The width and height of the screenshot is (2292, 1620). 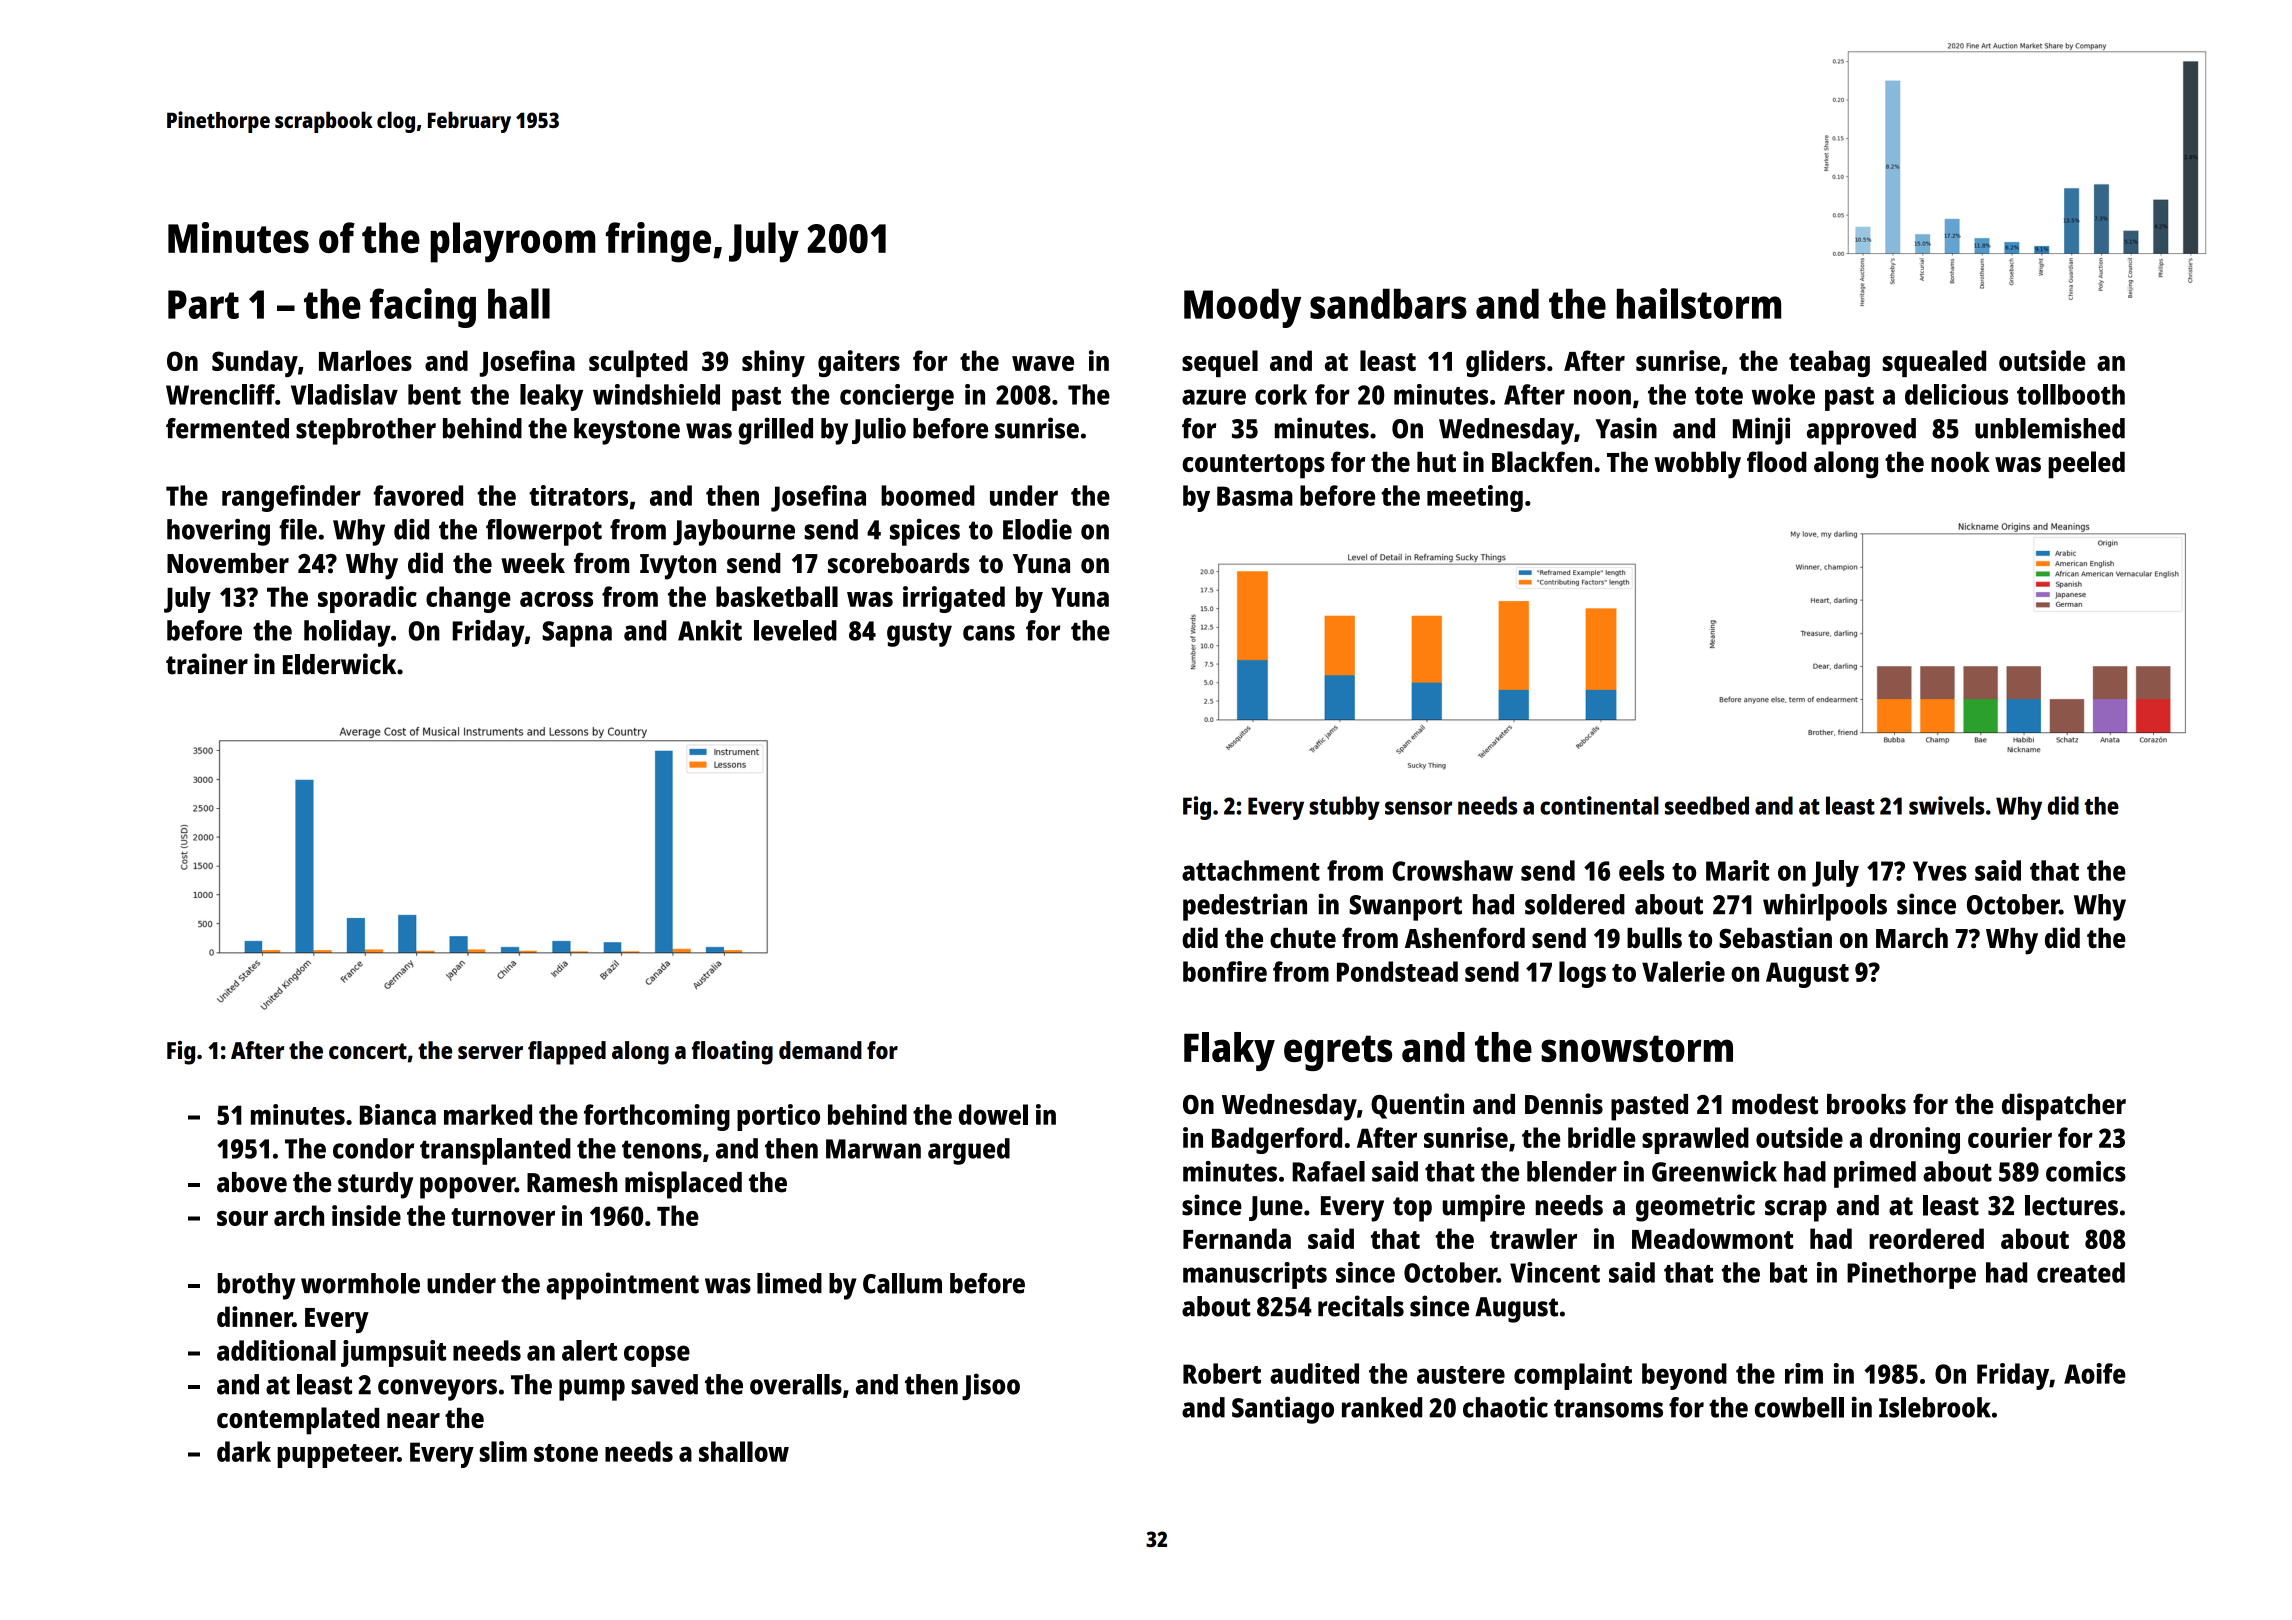 I want to click on chaotic, so click(x=1505, y=1407).
